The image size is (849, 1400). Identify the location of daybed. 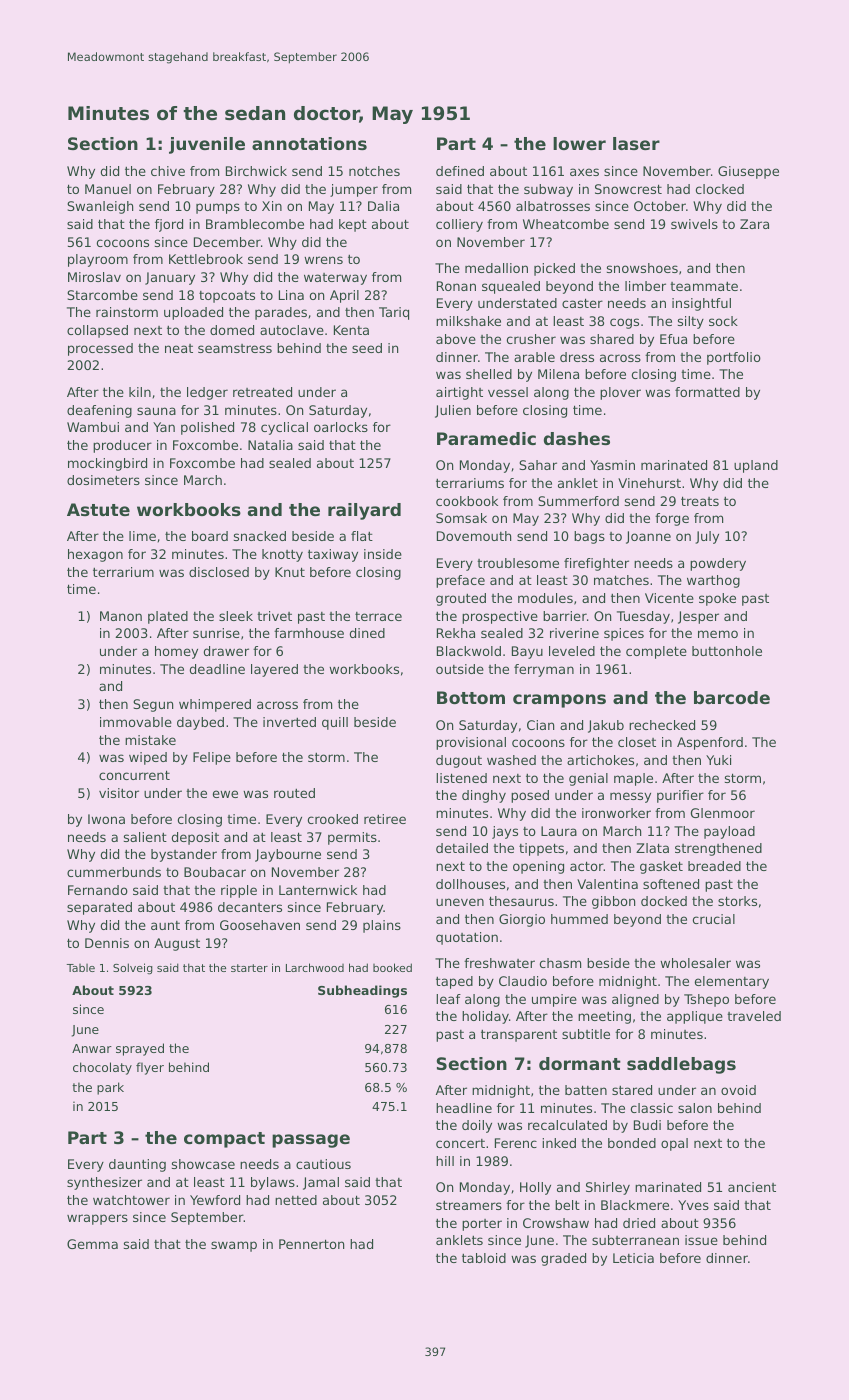
(200, 723).
